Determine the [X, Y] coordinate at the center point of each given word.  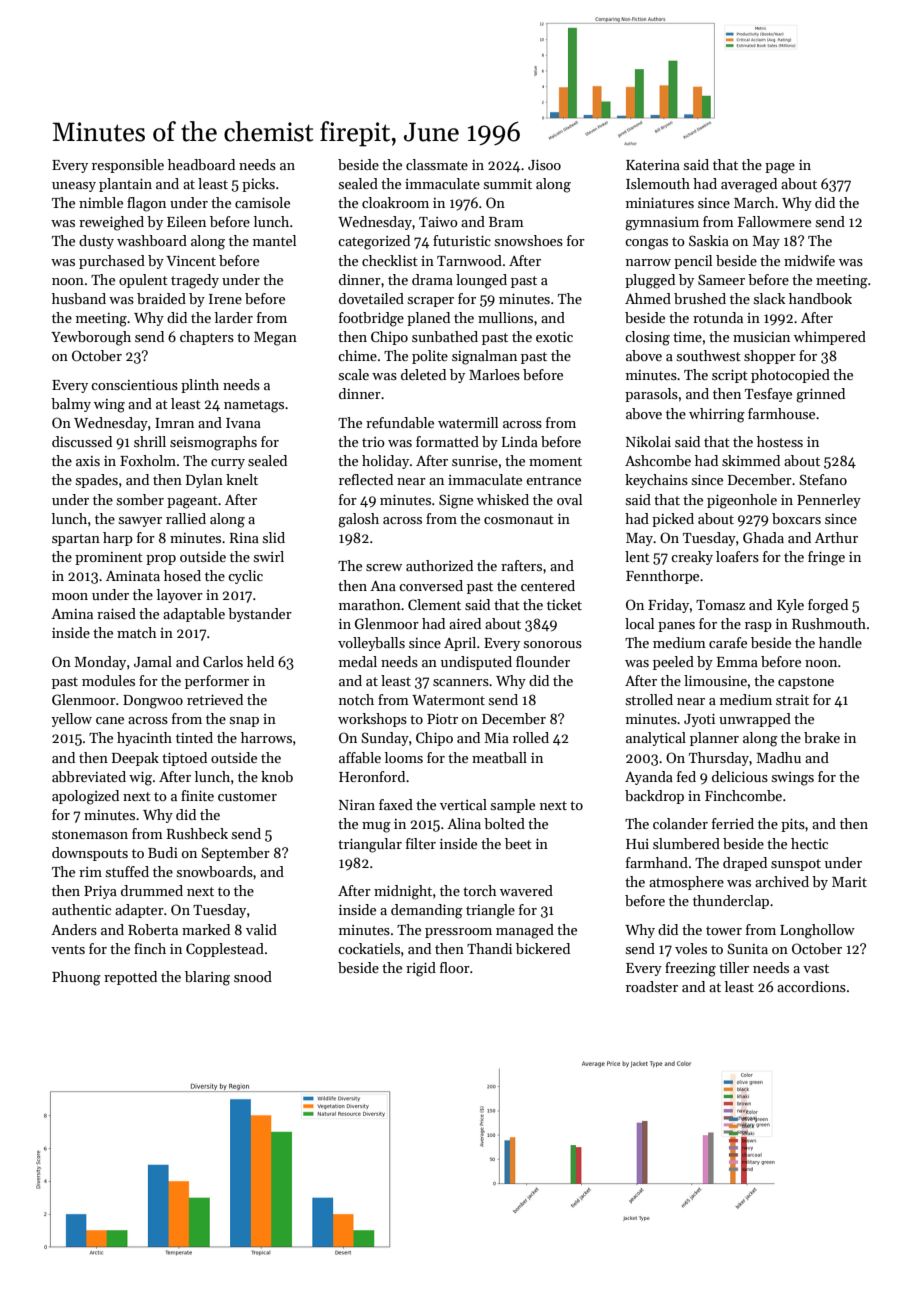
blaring [207, 978]
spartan [76, 540]
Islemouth [658, 183]
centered [548, 585]
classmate [437, 164]
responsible [128, 166]
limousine [715, 680]
